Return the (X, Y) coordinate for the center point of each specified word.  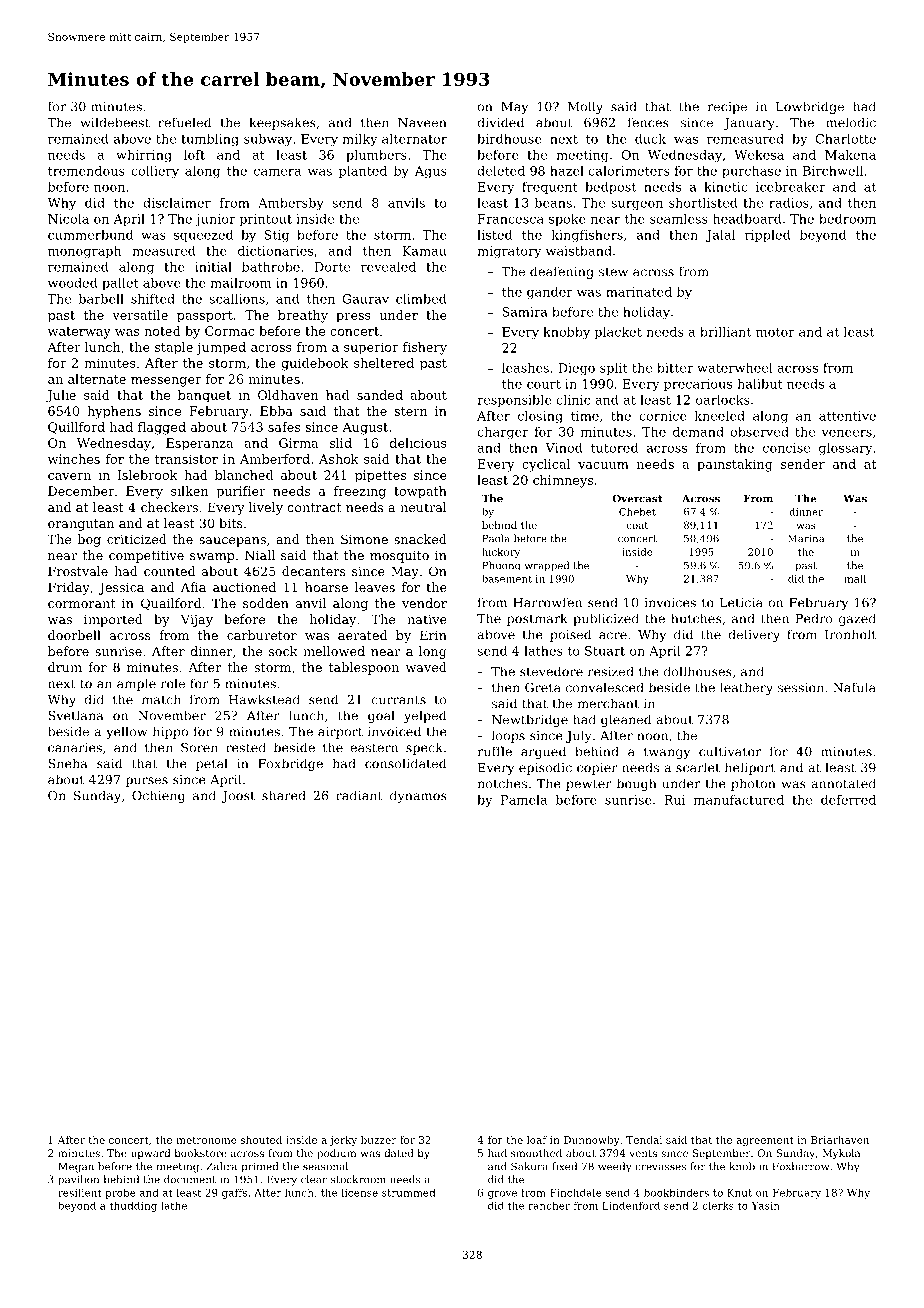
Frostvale (78, 571)
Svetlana (76, 715)
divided (500, 122)
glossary (845, 449)
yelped (425, 716)
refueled (184, 122)
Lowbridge (810, 107)
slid (341, 443)
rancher (549, 1206)
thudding (133, 1207)
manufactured (739, 800)
